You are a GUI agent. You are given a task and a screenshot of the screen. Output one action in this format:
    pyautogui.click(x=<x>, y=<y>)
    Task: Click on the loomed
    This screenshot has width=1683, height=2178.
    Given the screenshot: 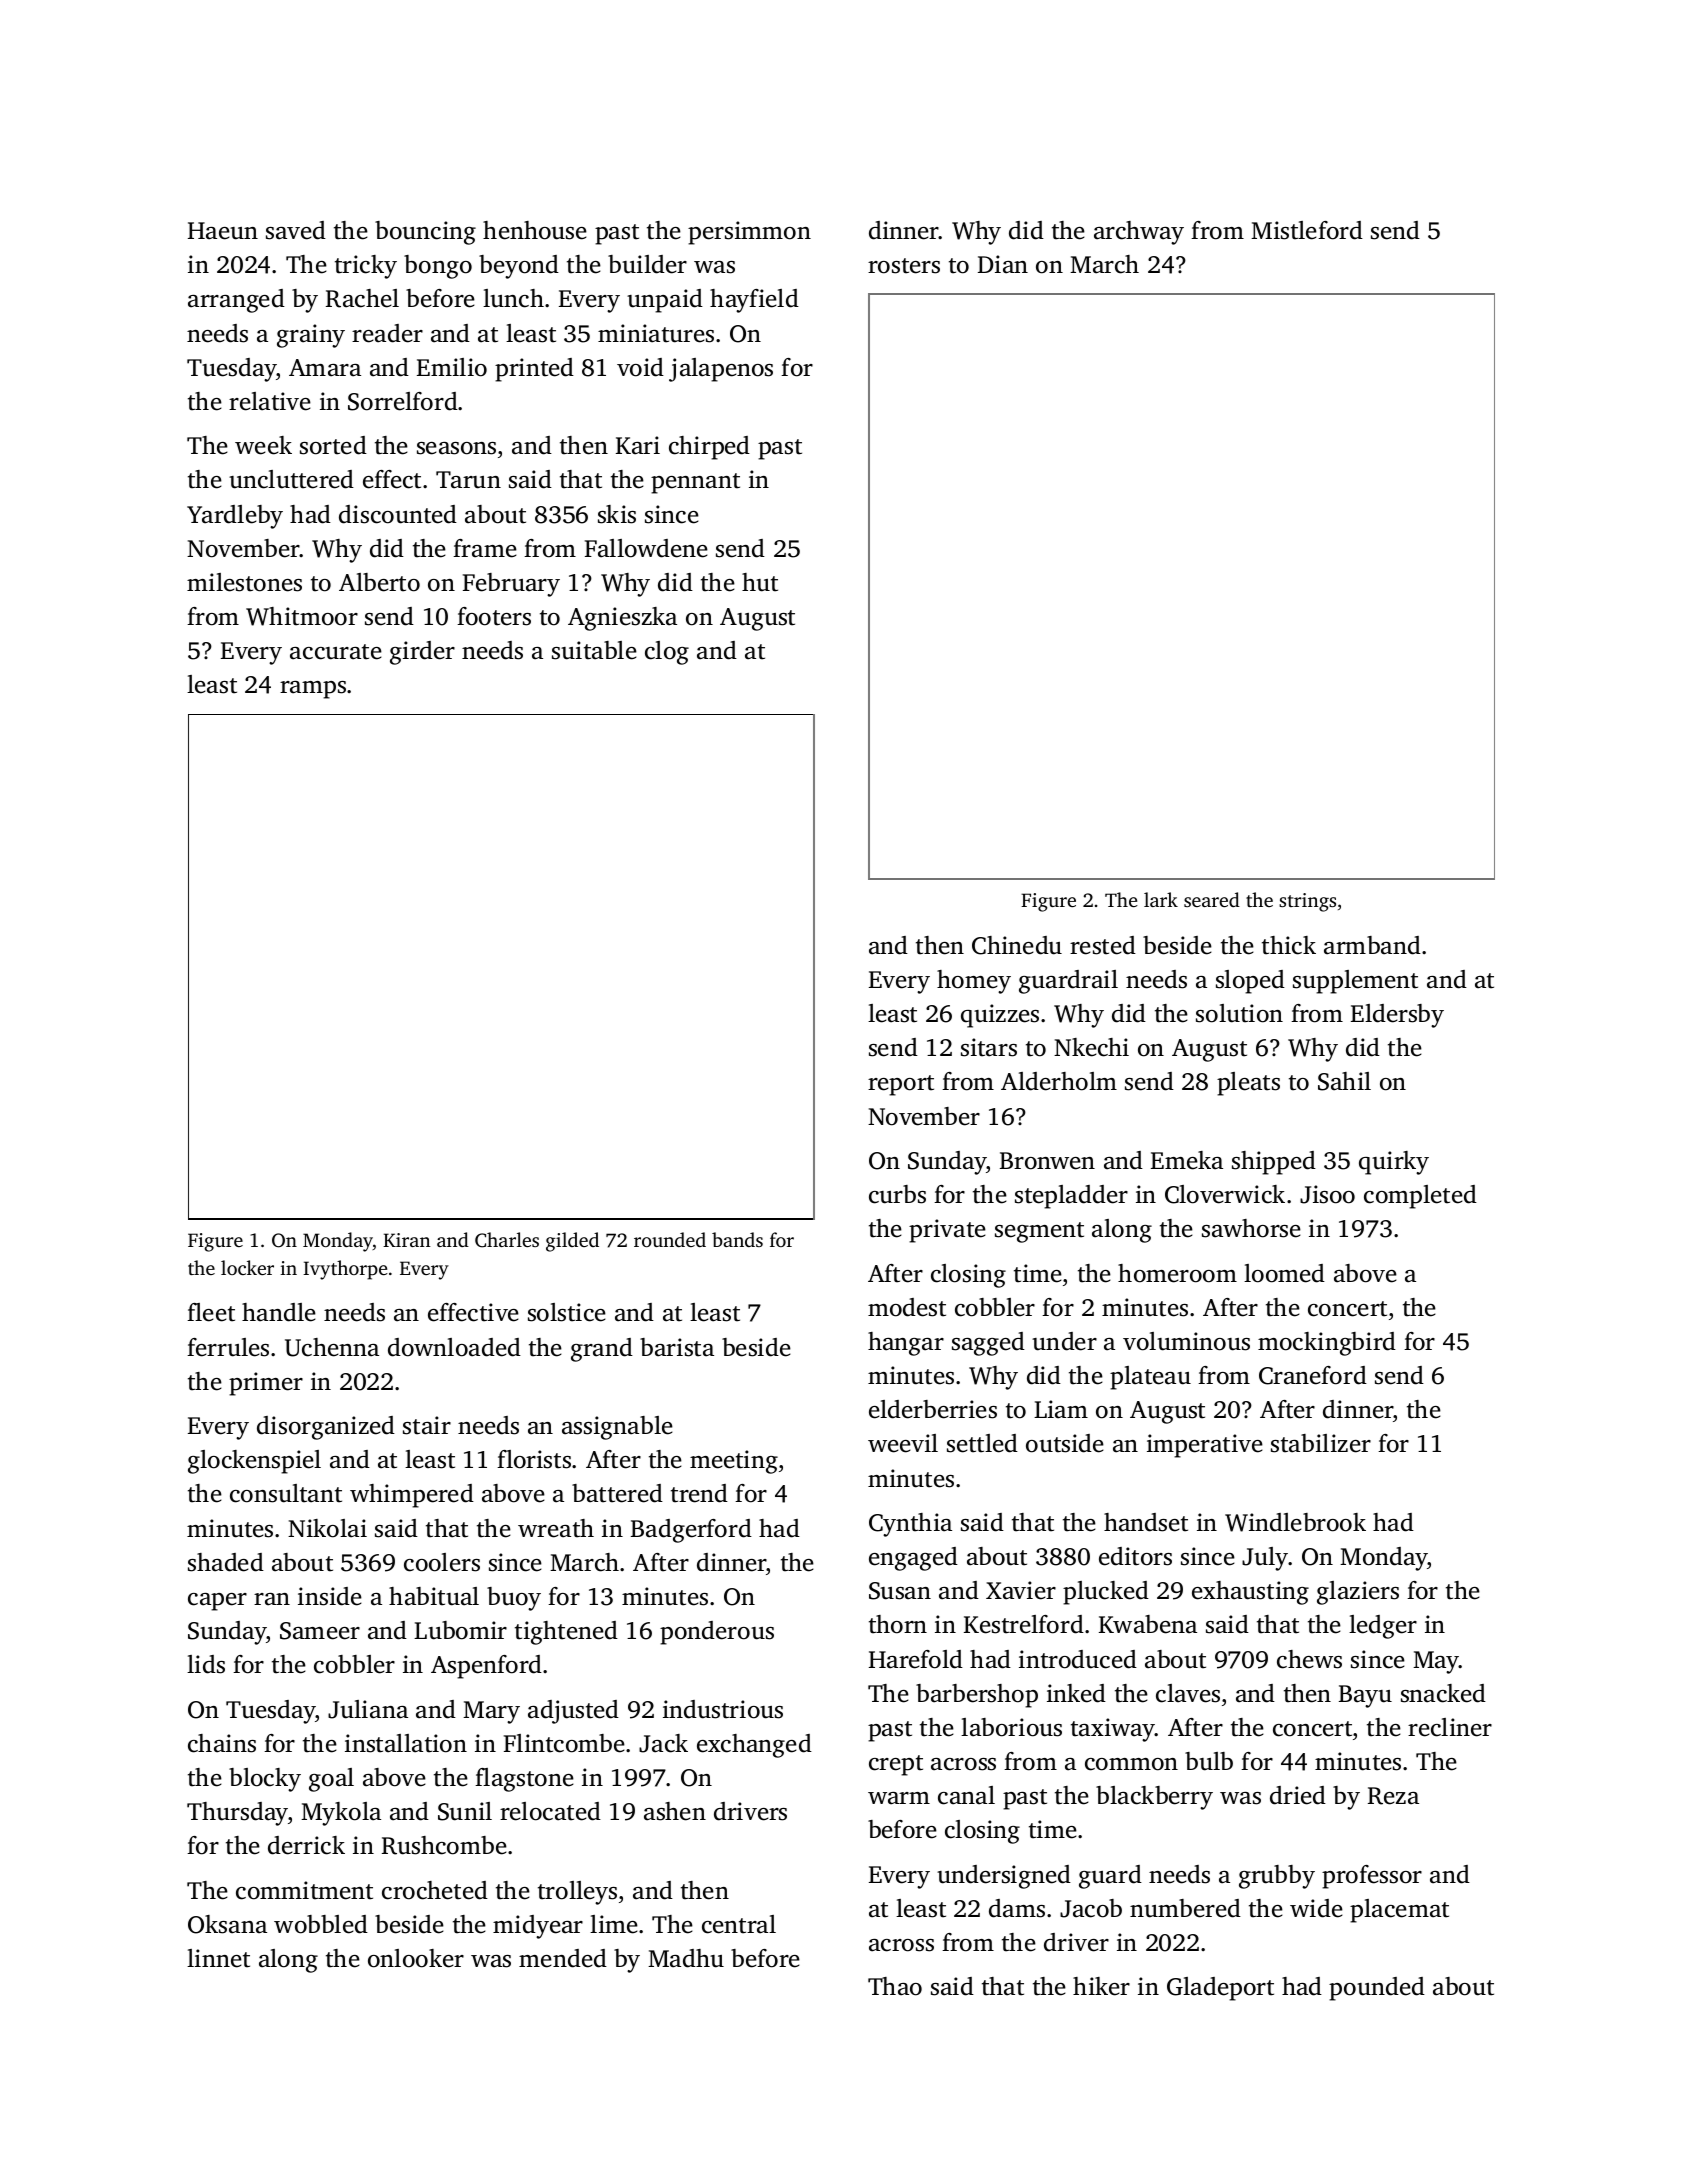 What is the action you would take?
    pyautogui.click(x=1284, y=1273)
